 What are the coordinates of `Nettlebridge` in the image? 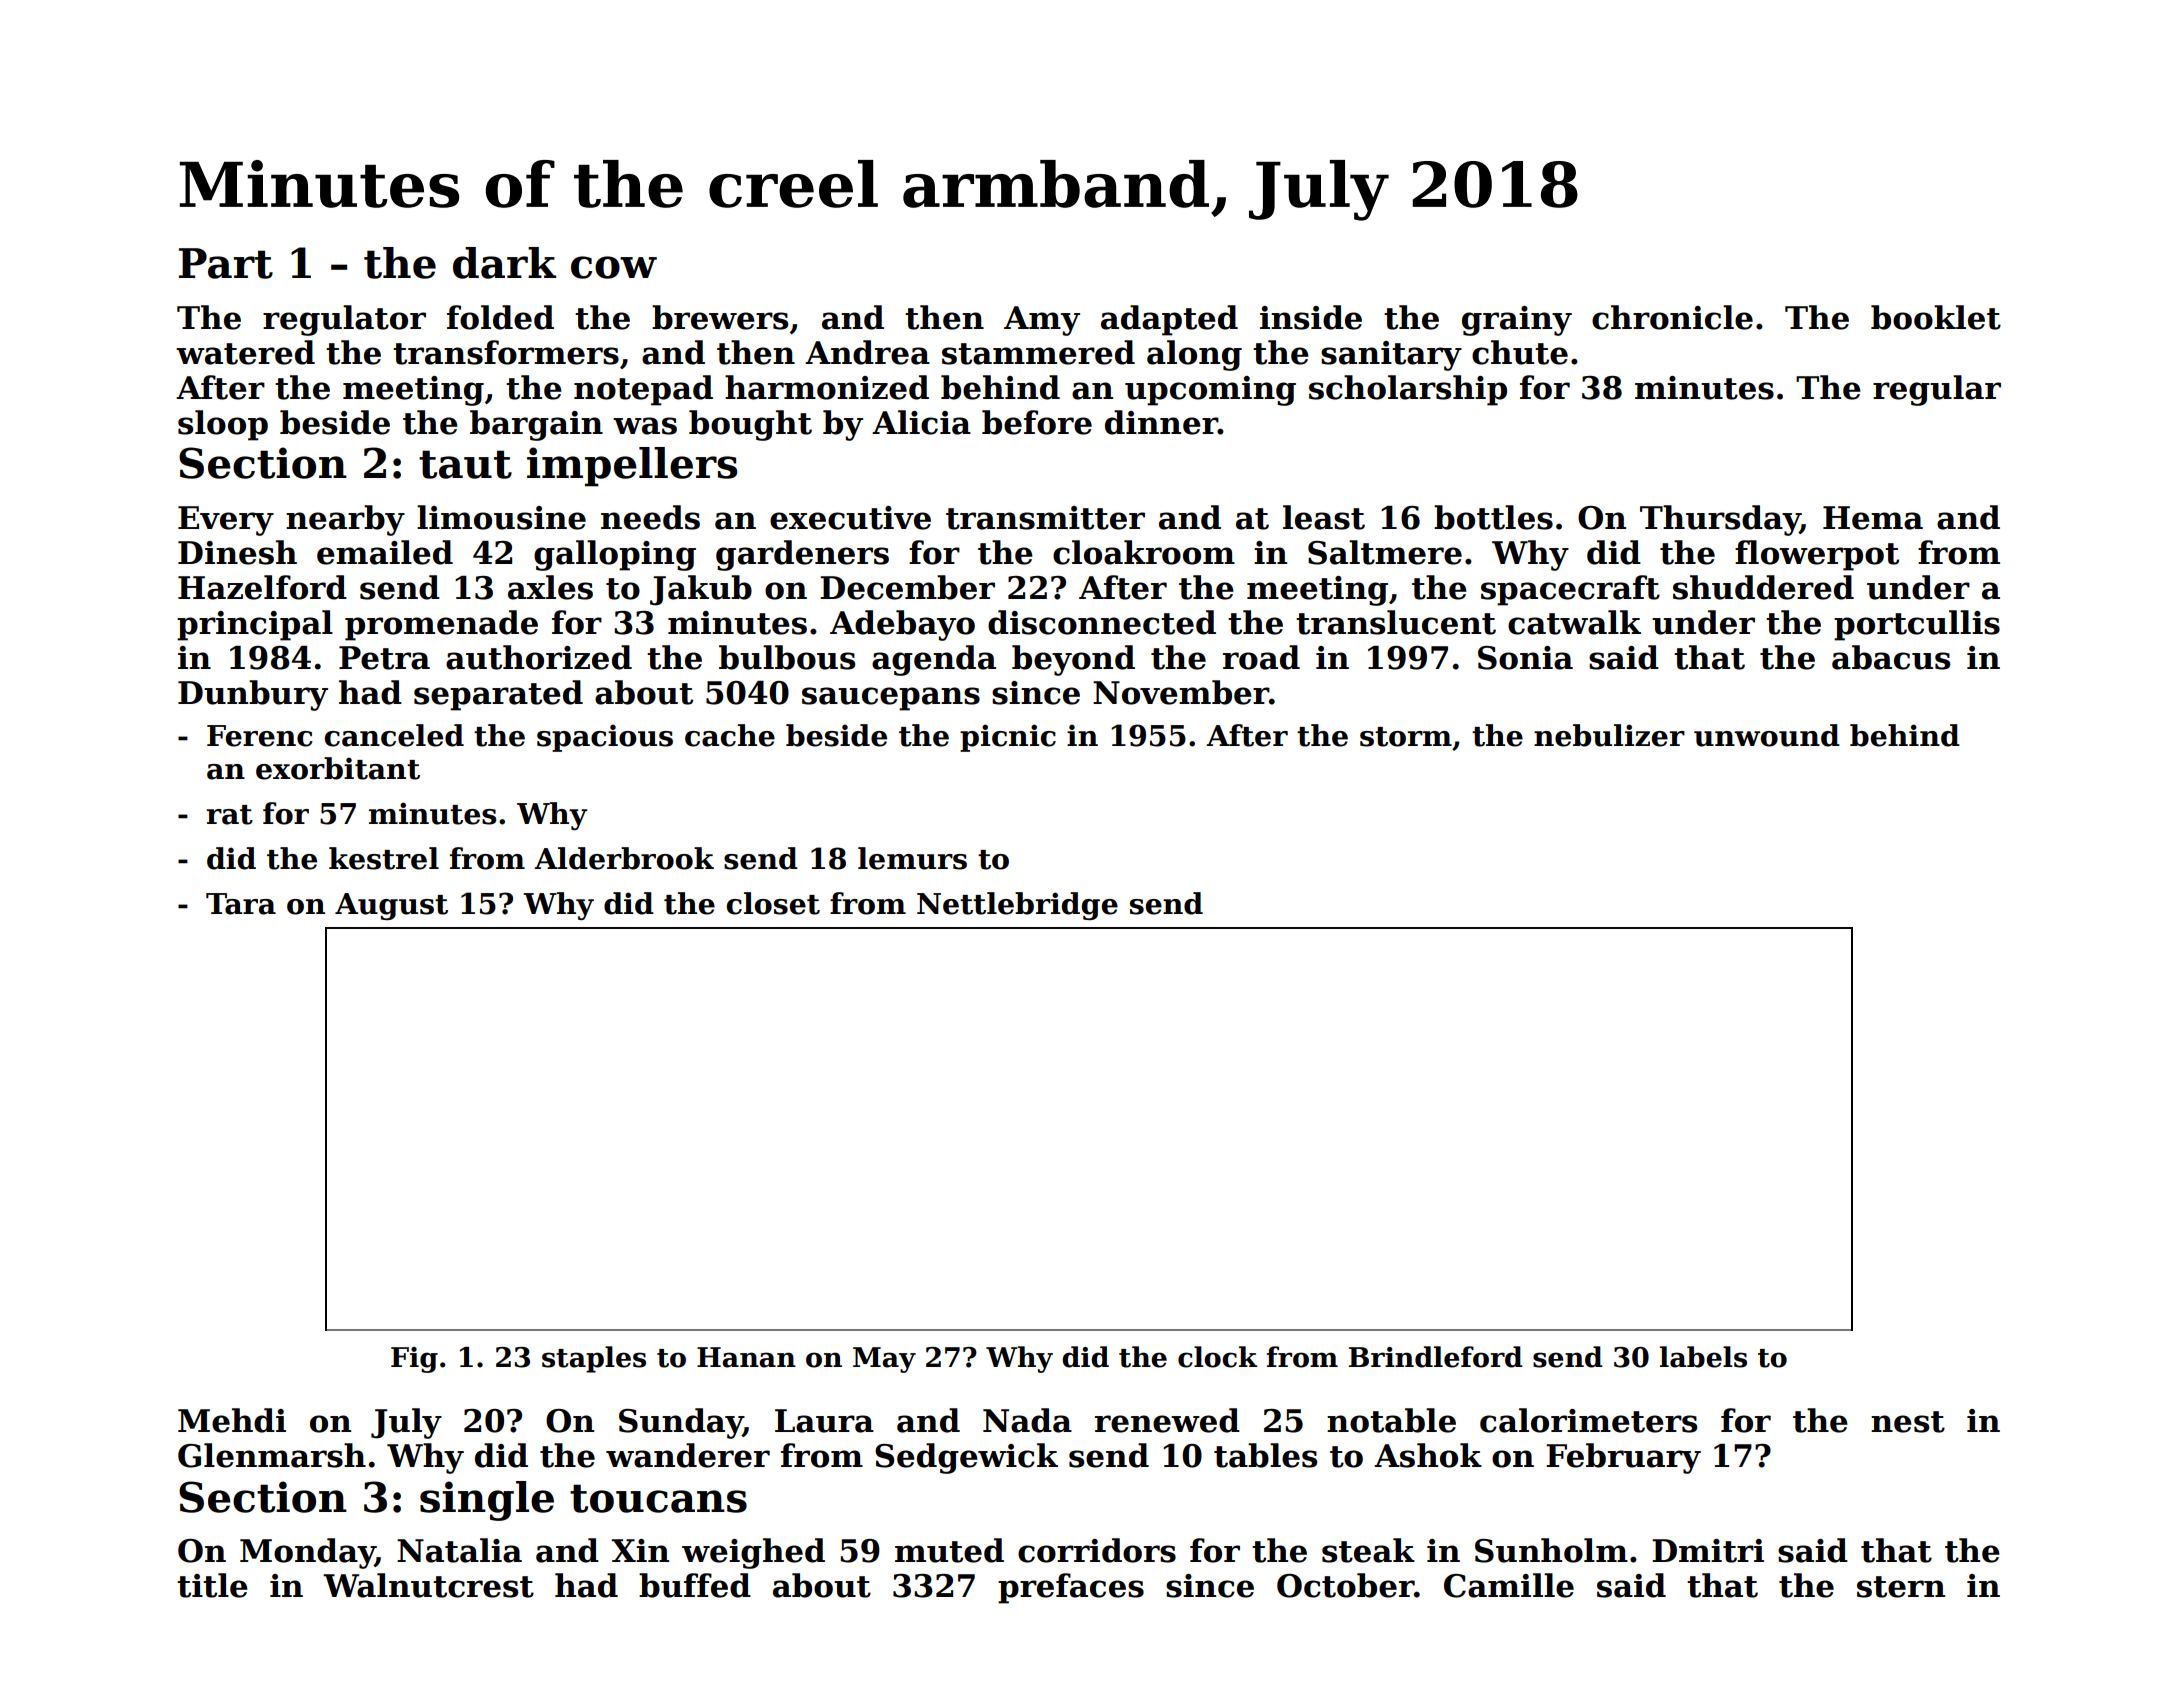 It's located at (1017, 906).
